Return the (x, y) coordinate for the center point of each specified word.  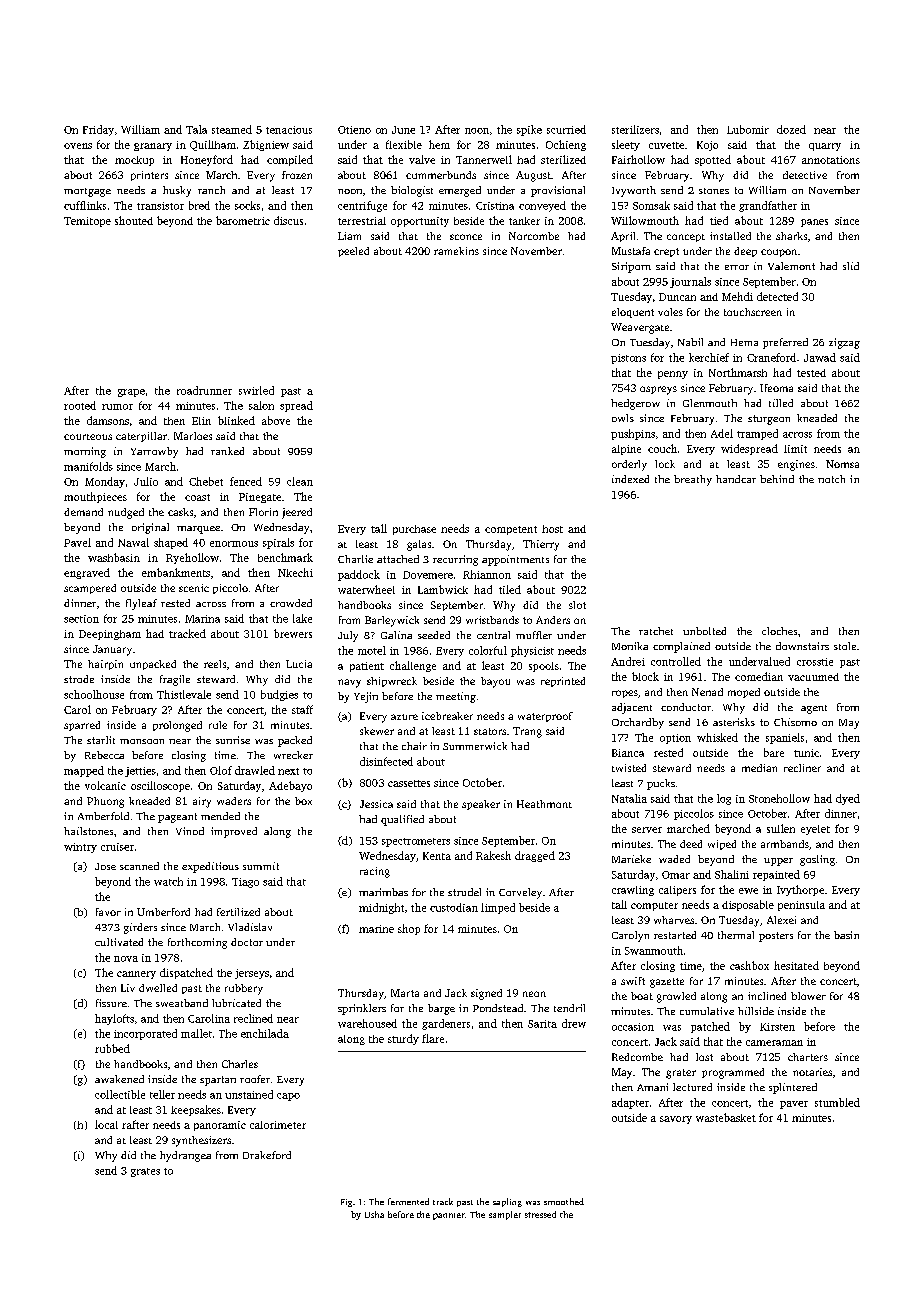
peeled (353, 252)
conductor (686, 707)
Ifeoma (776, 388)
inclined (767, 996)
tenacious (289, 130)
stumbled (837, 1102)
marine (376, 929)
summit (261, 866)
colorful (488, 650)
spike (529, 130)
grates (145, 1172)
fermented (408, 1201)
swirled (256, 390)
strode (79, 679)
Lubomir (748, 129)
